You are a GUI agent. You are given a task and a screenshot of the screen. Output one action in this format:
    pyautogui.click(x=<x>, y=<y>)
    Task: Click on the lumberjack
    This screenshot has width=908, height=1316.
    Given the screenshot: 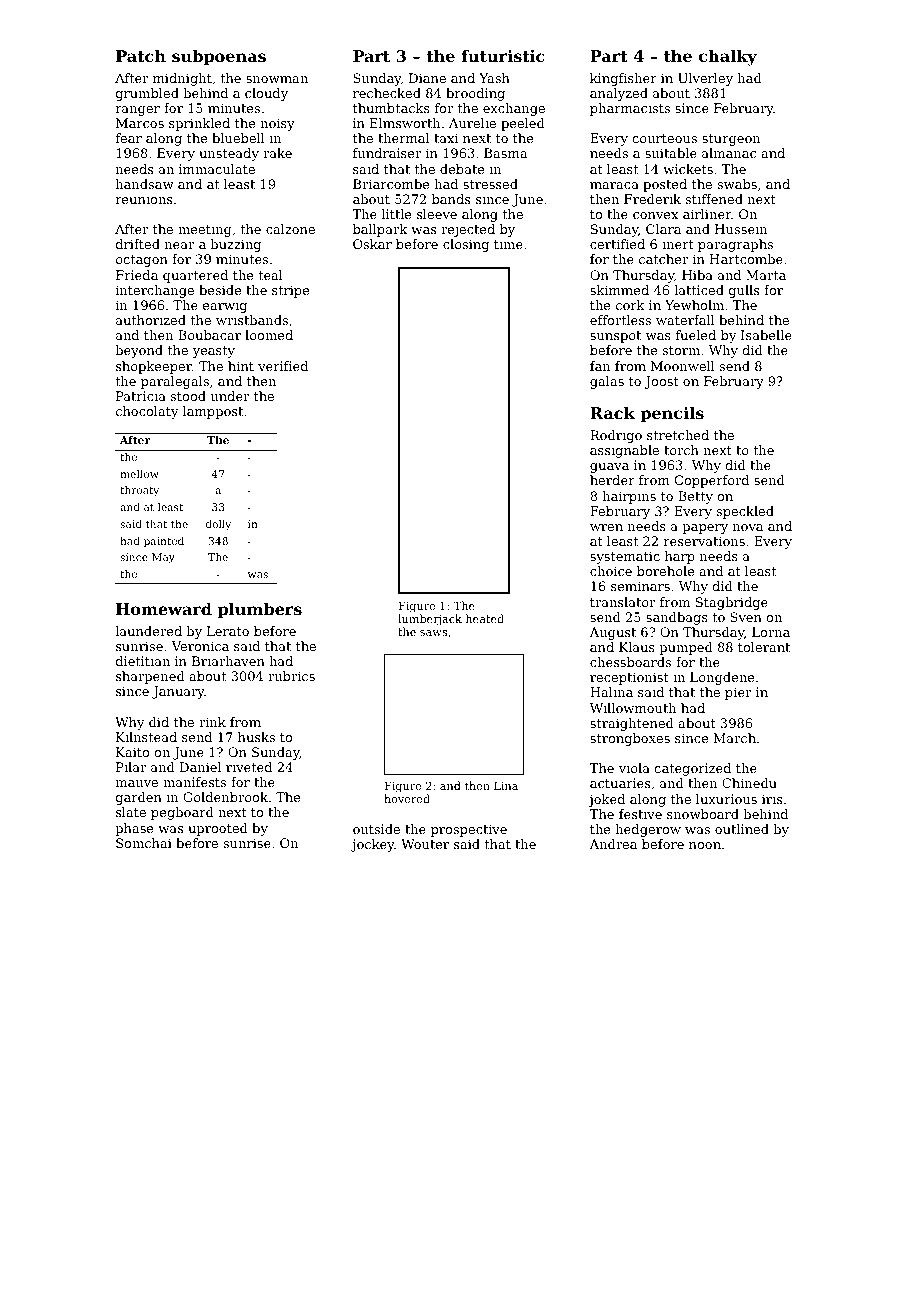 What is the action you would take?
    pyautogui.click(x=430, y=620)
